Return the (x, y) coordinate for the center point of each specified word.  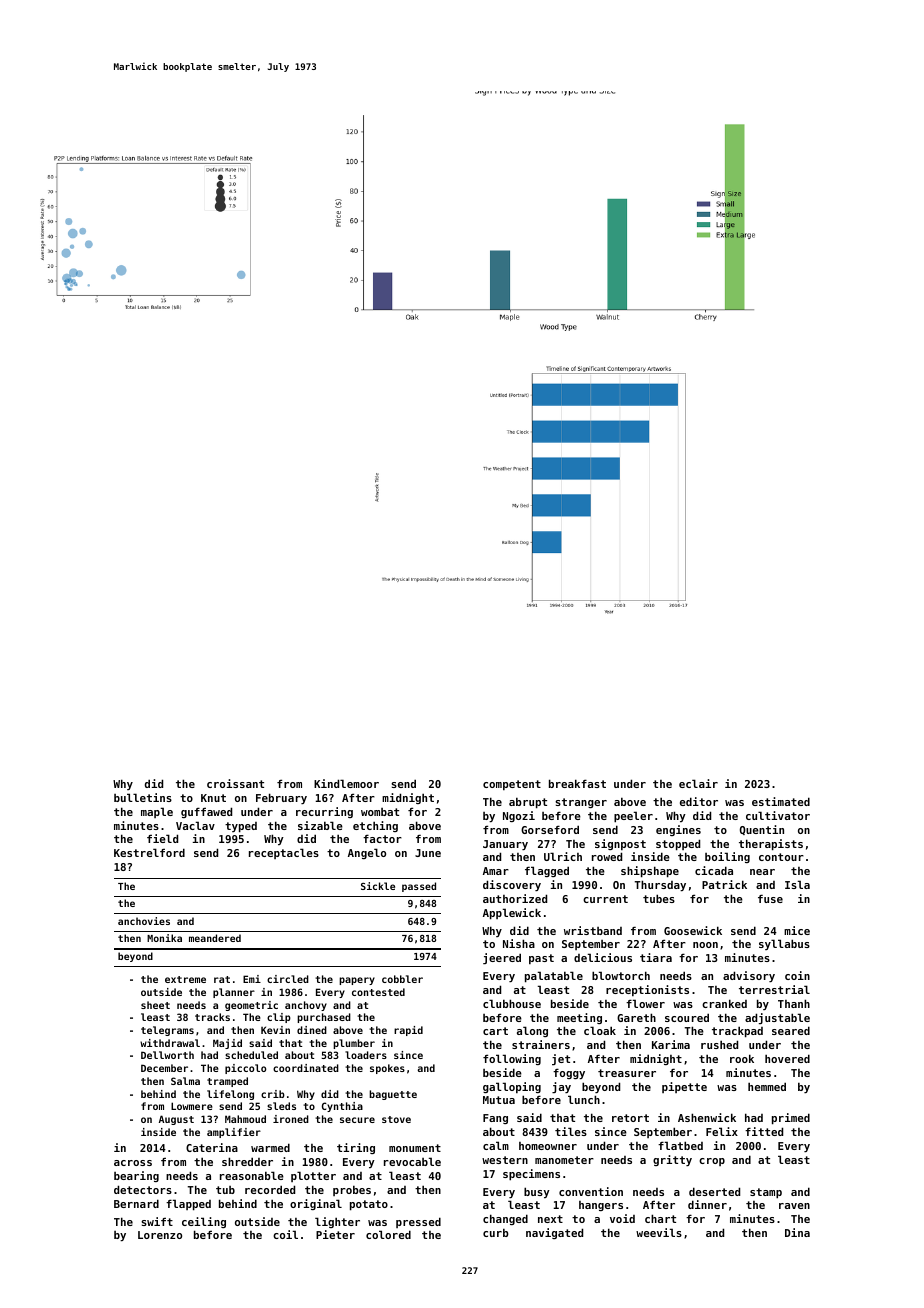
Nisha (519, 943)
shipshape (650, 872)
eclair (698, 783)
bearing (136, 1176)
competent (512, 785)
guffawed (206, 812)
